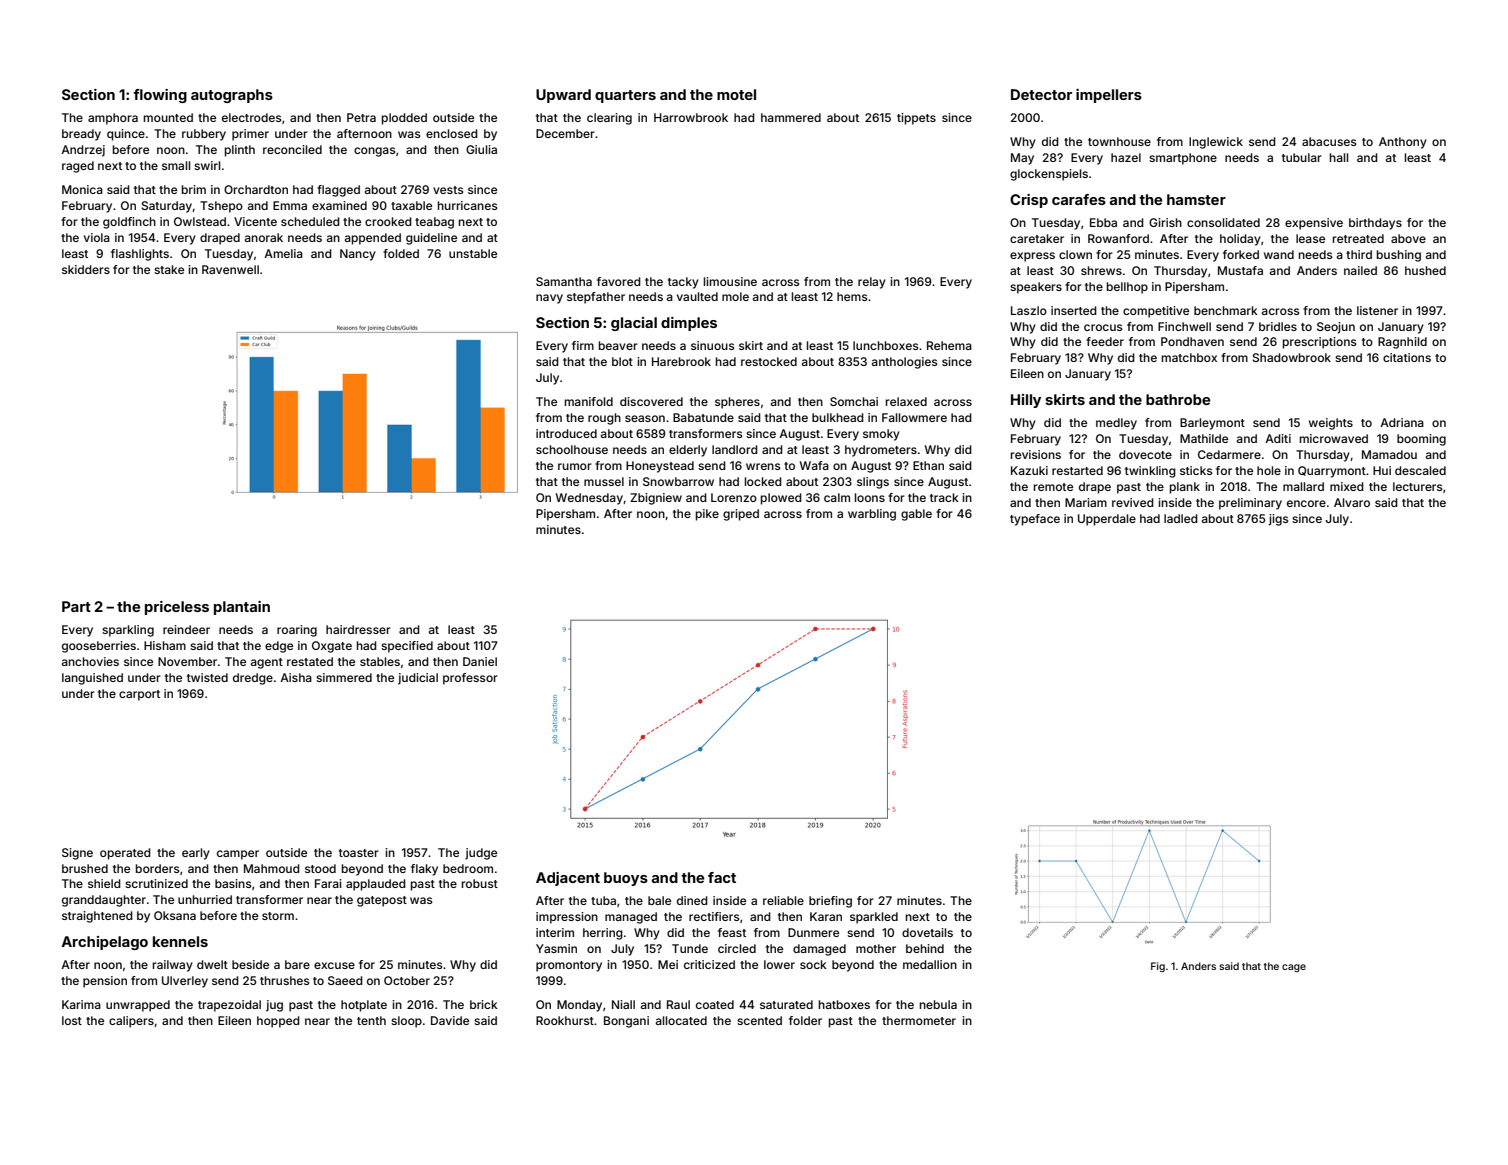 This screenshot has width=1508, height=1165. What do you see at coordinates (1278, 520) in the screenshot?
I see `jigs` at bounding box center [1278, 520].
